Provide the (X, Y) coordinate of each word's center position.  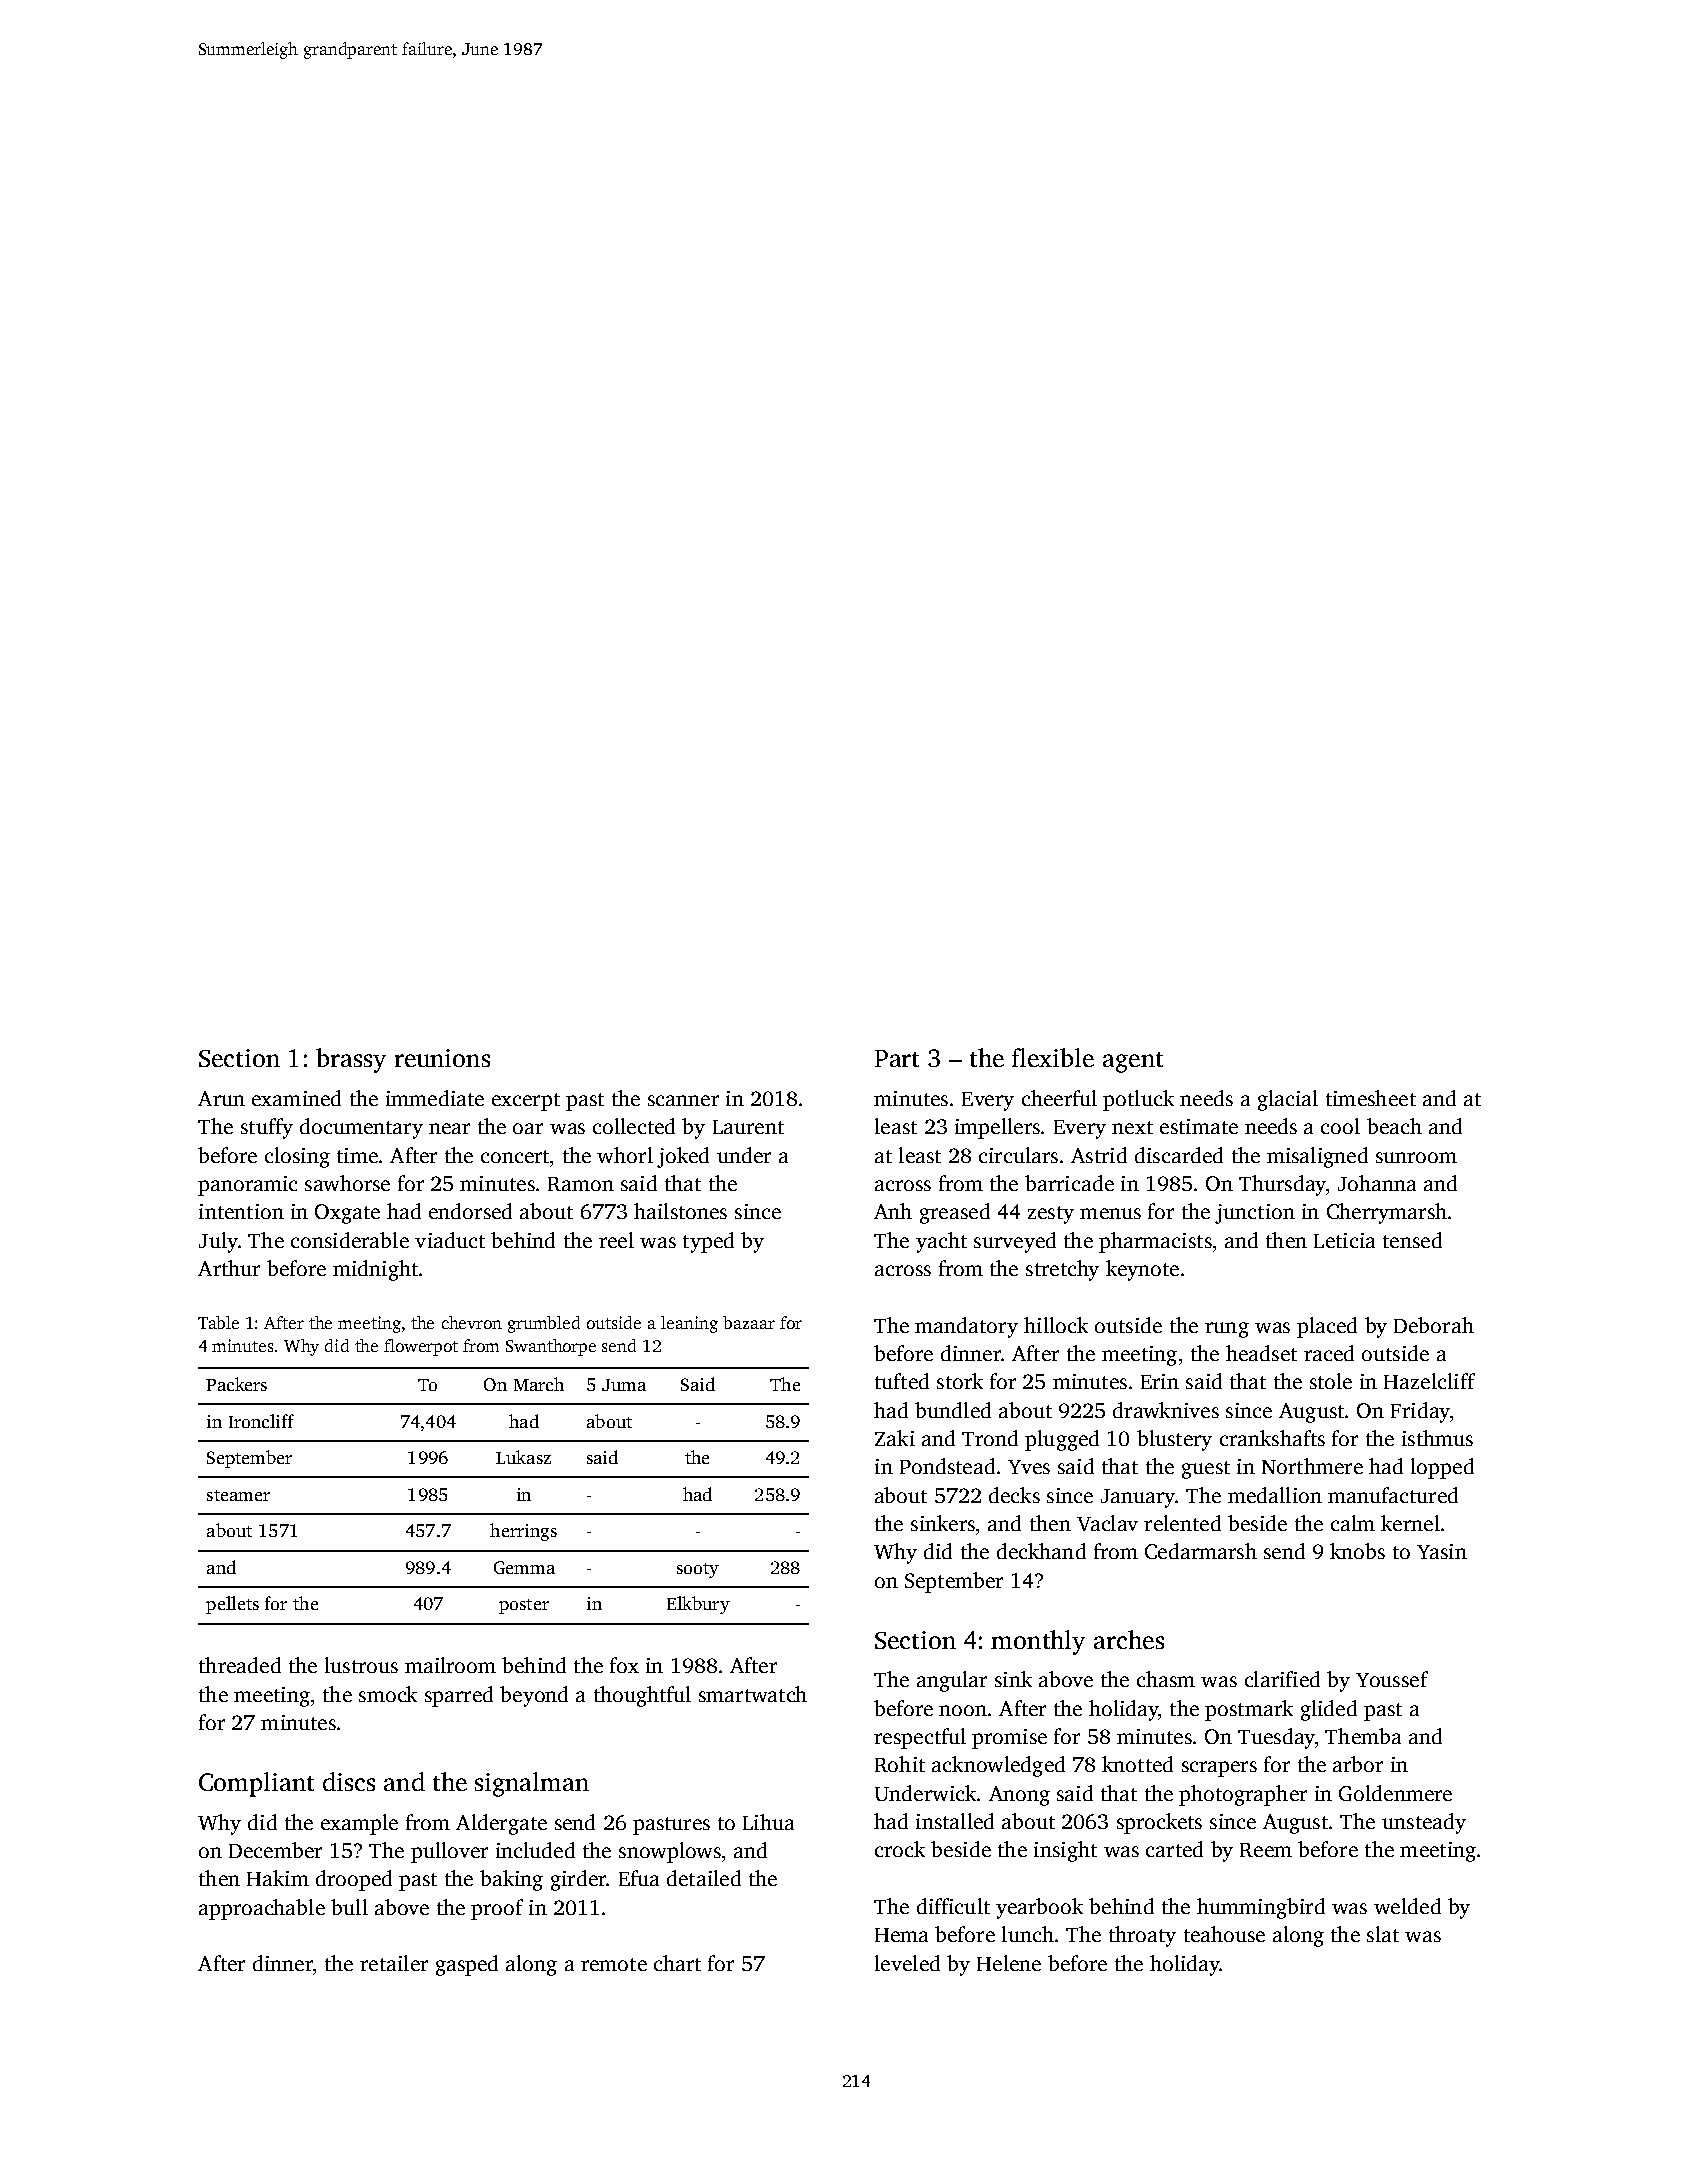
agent (1133, 1062)
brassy (351, 1060)
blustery (1174, 1440)
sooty (698, 1570)
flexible (1053, 1057)
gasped (467, 1965)
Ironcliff (261, 1421)
